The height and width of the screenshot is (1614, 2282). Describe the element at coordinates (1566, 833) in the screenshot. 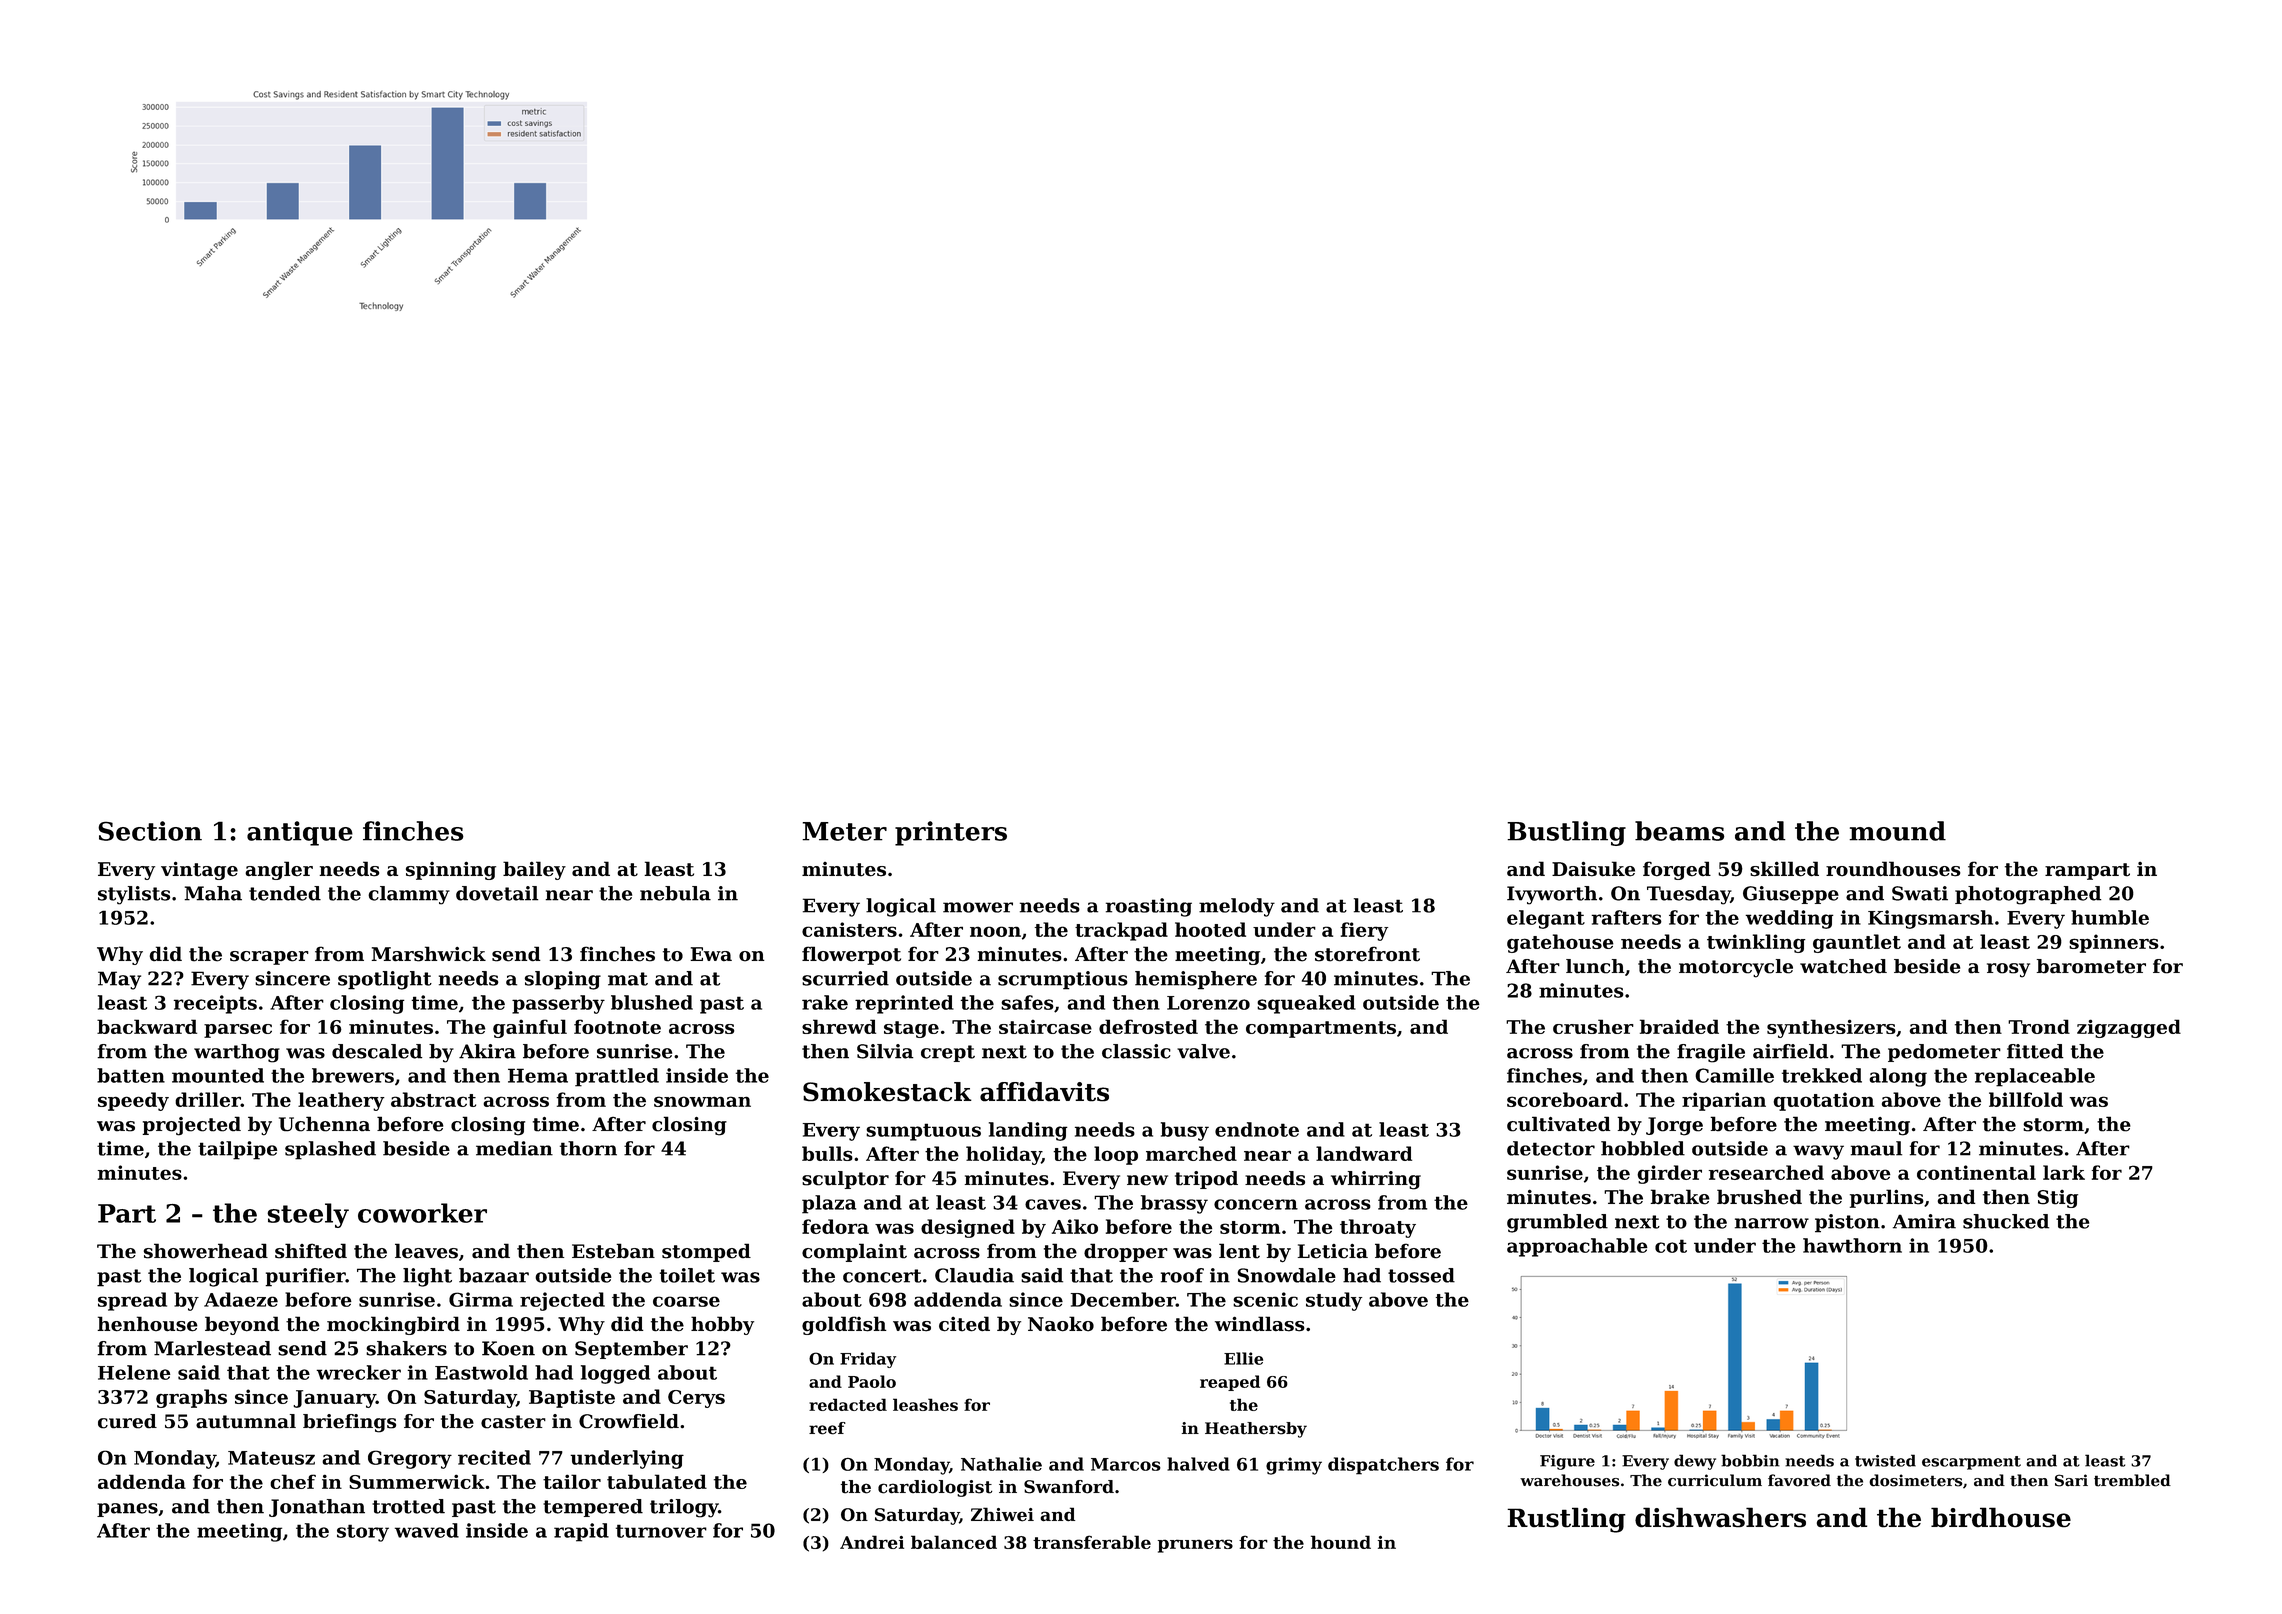

I see `Bustling` at that location.
